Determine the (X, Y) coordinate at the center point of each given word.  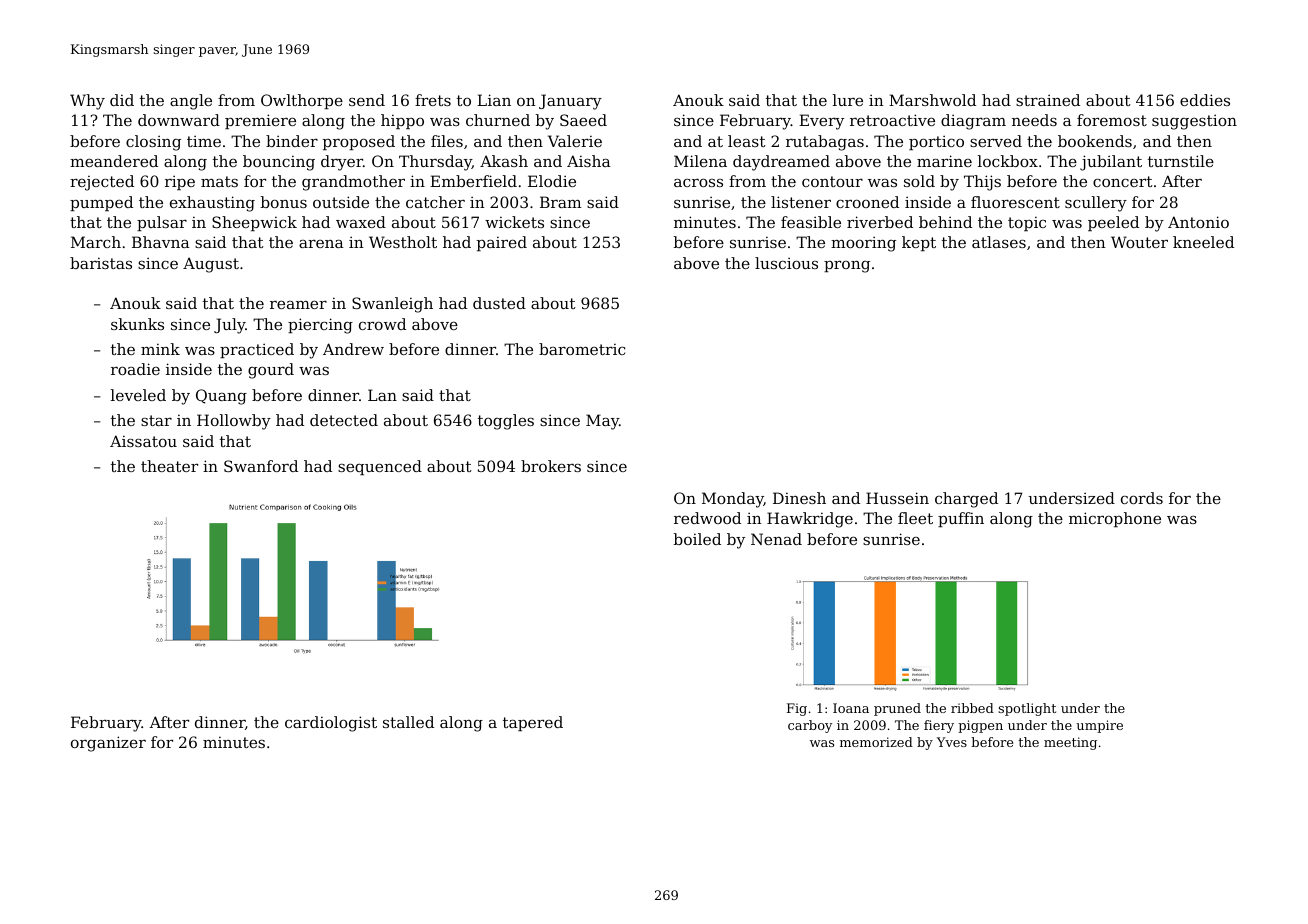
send (367, 100)
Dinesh (799, 498)
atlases (999, 242)
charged (966, 500)
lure (848, 100)
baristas (101, 263)
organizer (108, 744)
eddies (1205, 100)
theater (169, 466)
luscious (786, 263)
